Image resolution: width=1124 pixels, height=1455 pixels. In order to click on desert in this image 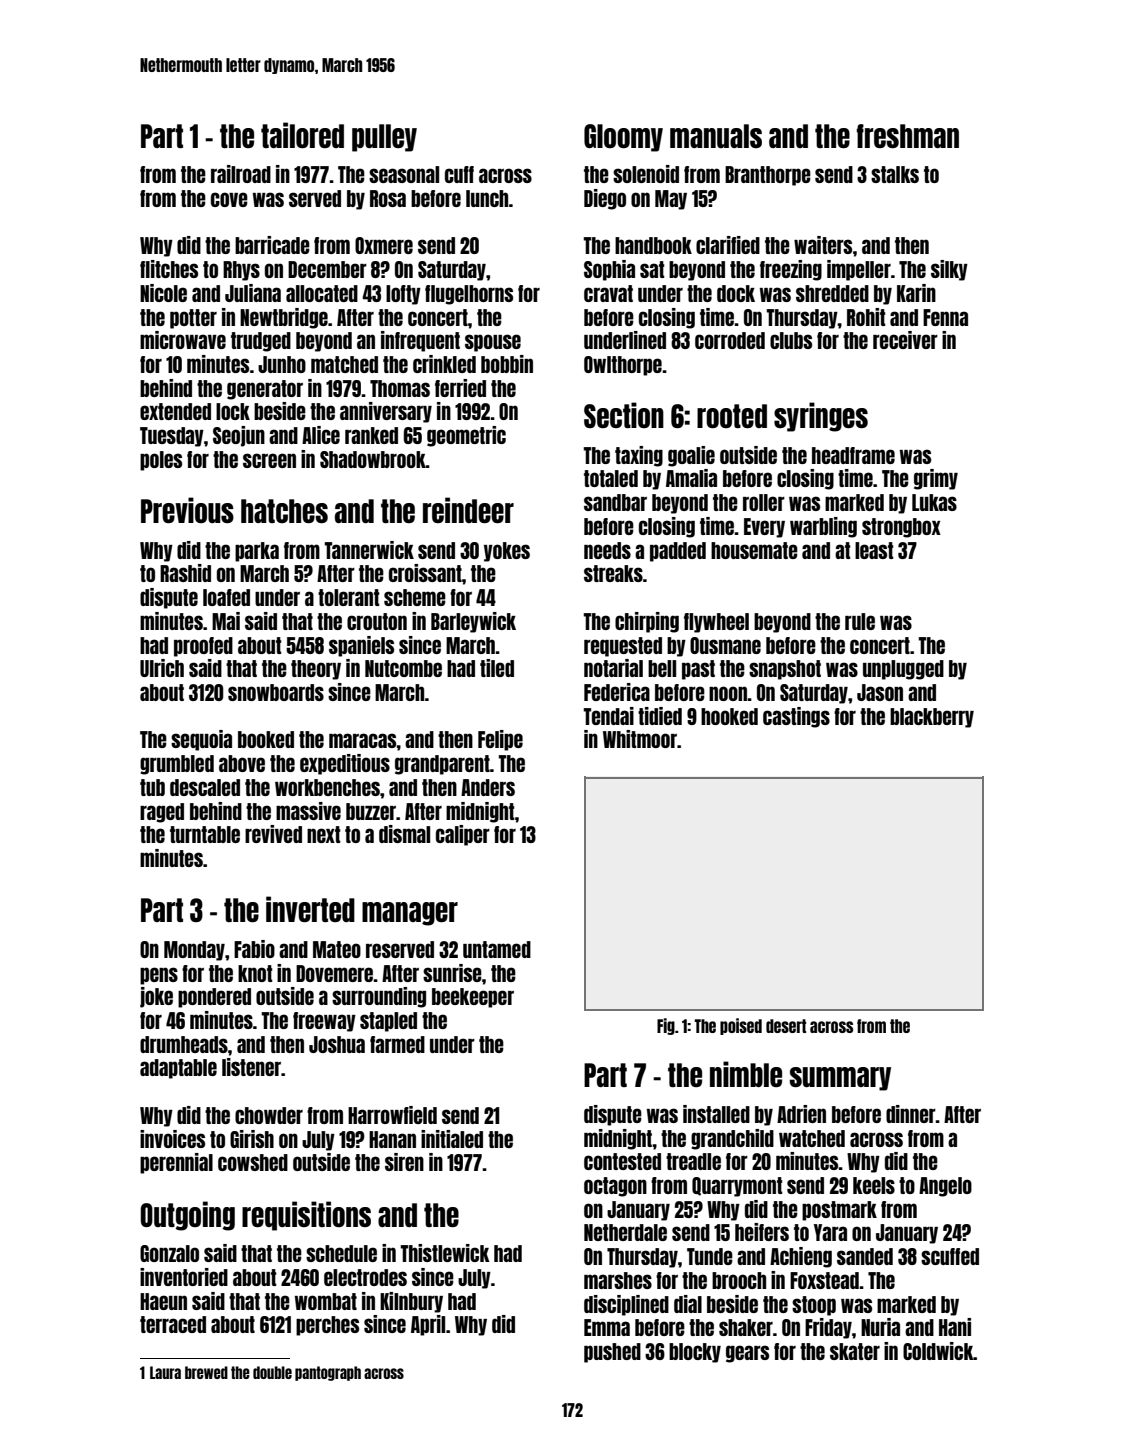, I will do `click(786, 1026)`.
